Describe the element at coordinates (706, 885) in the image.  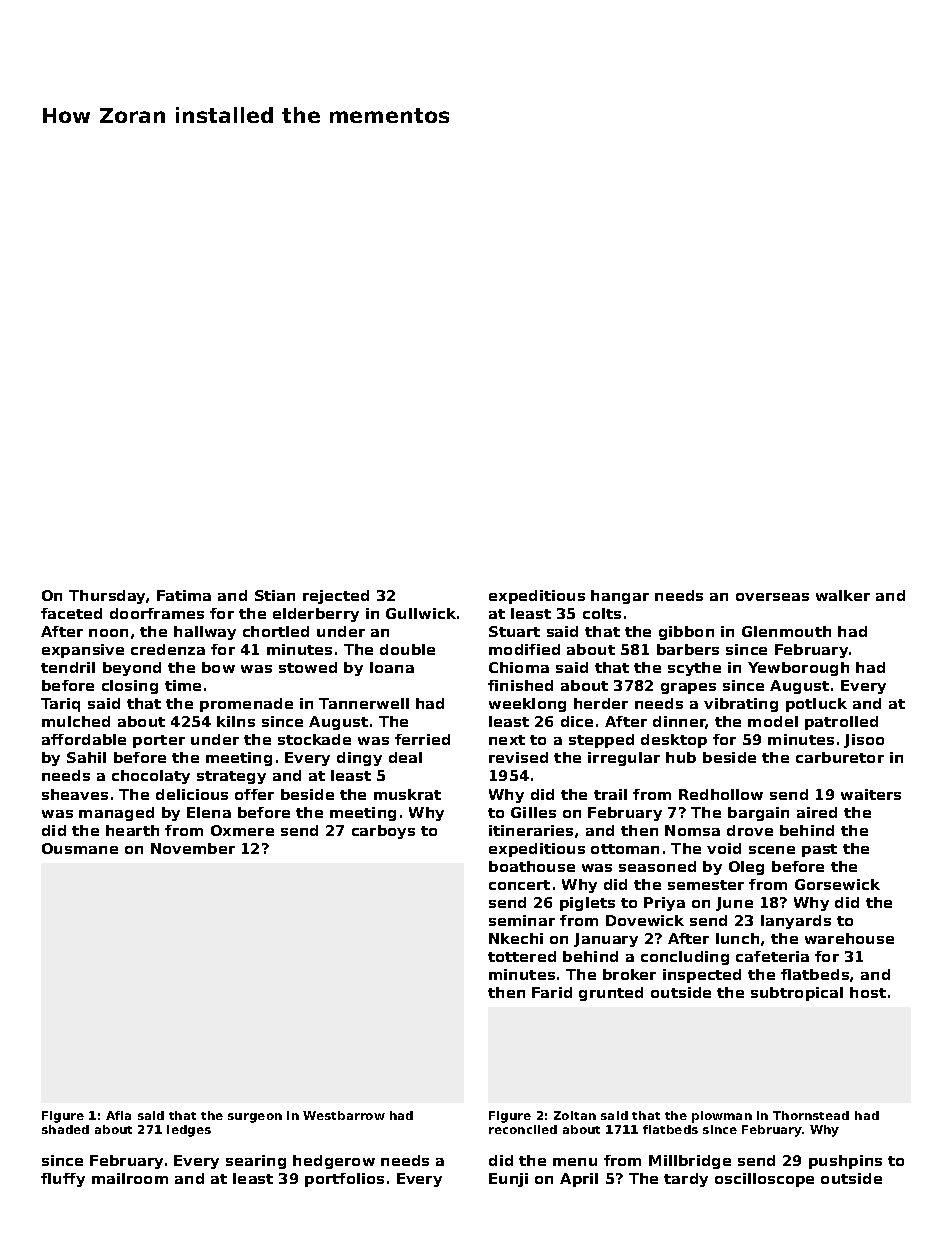
I see `semester` at that location.
